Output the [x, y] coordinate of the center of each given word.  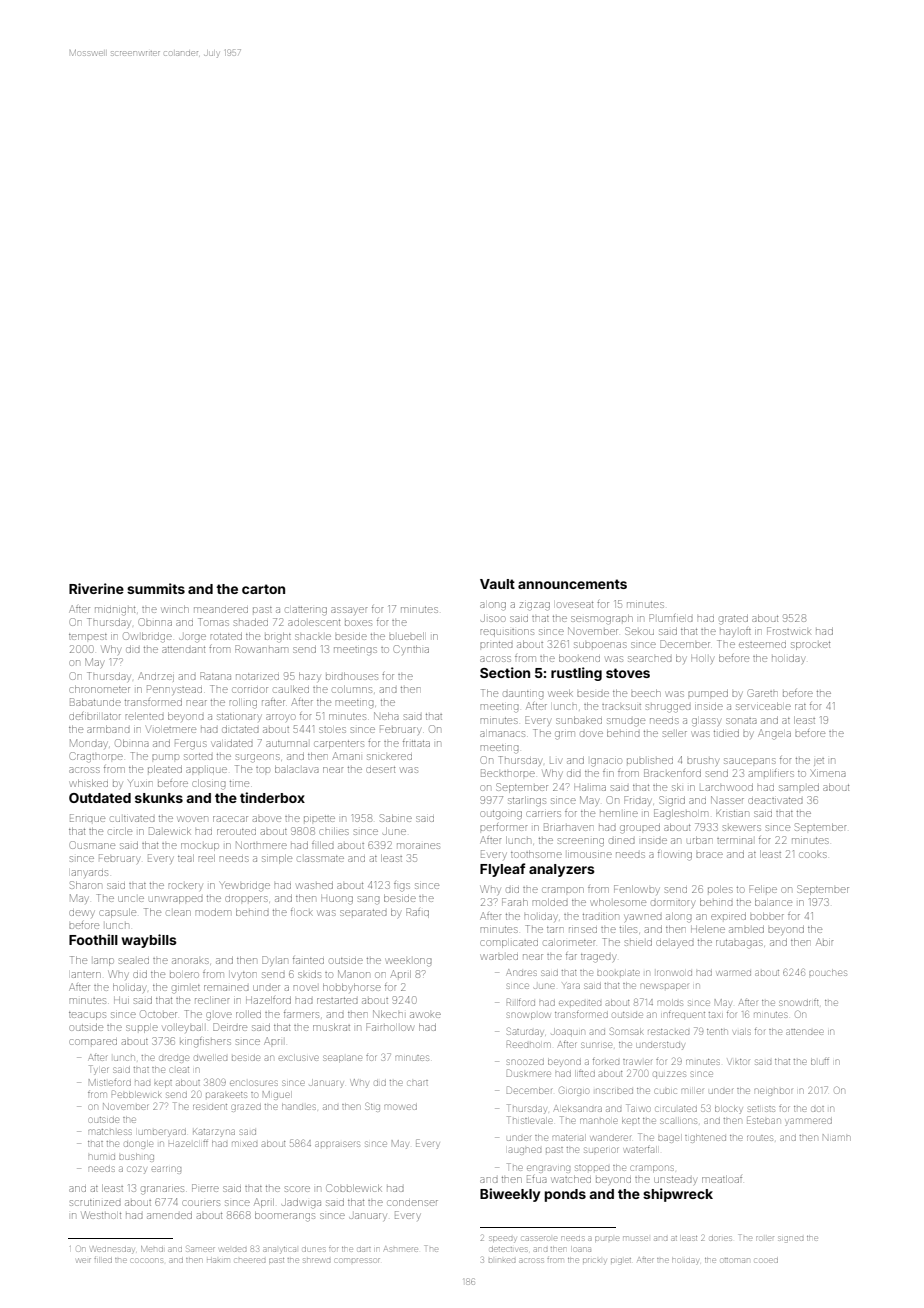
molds [670, 1003]
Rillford [521, 1002]
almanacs [502, 734]
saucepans [750, 761]
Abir [824, 942]
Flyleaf [503, 870]
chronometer [99, 689]
